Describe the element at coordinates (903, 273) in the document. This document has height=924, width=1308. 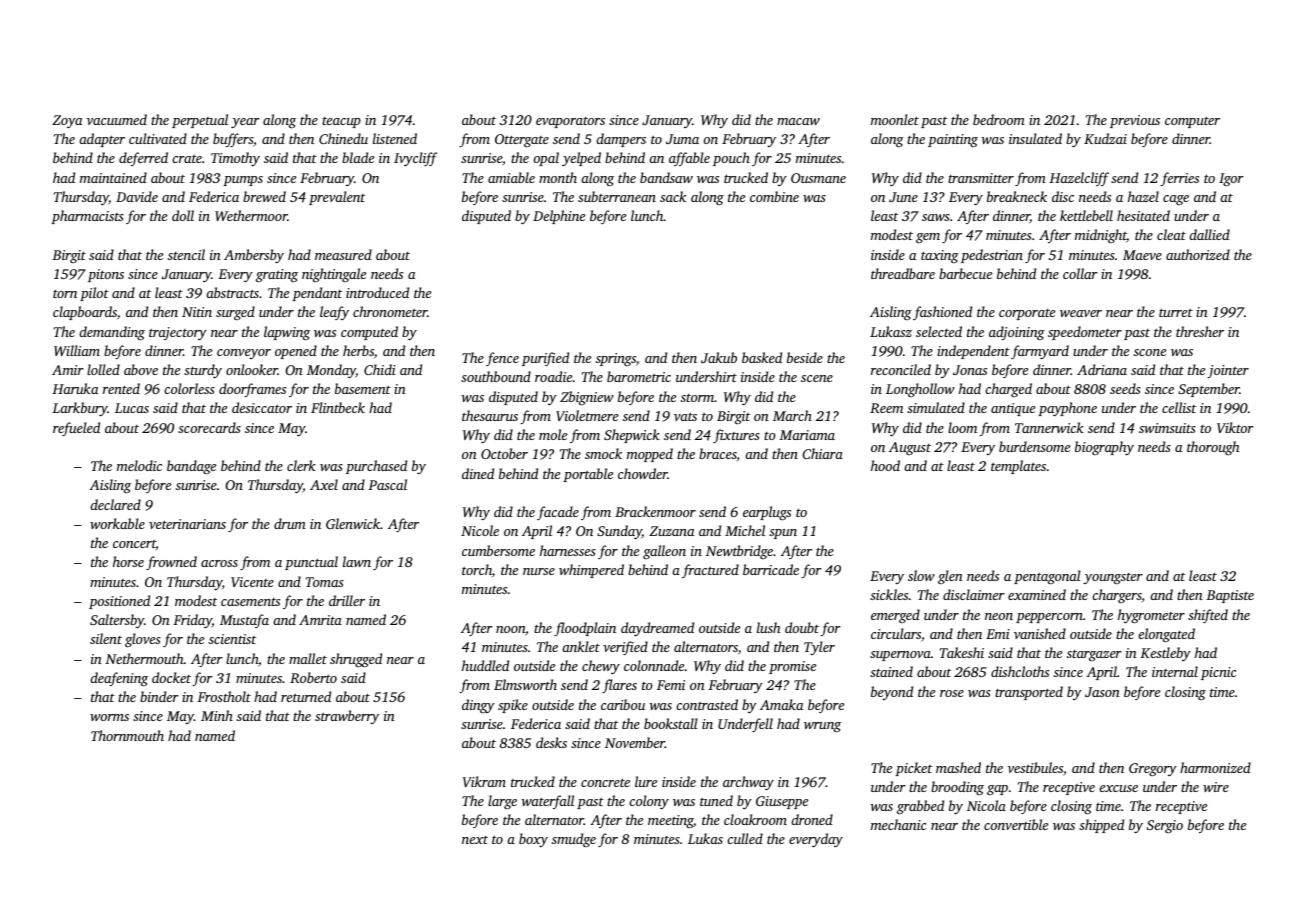
I see `threadbare` at that location.
